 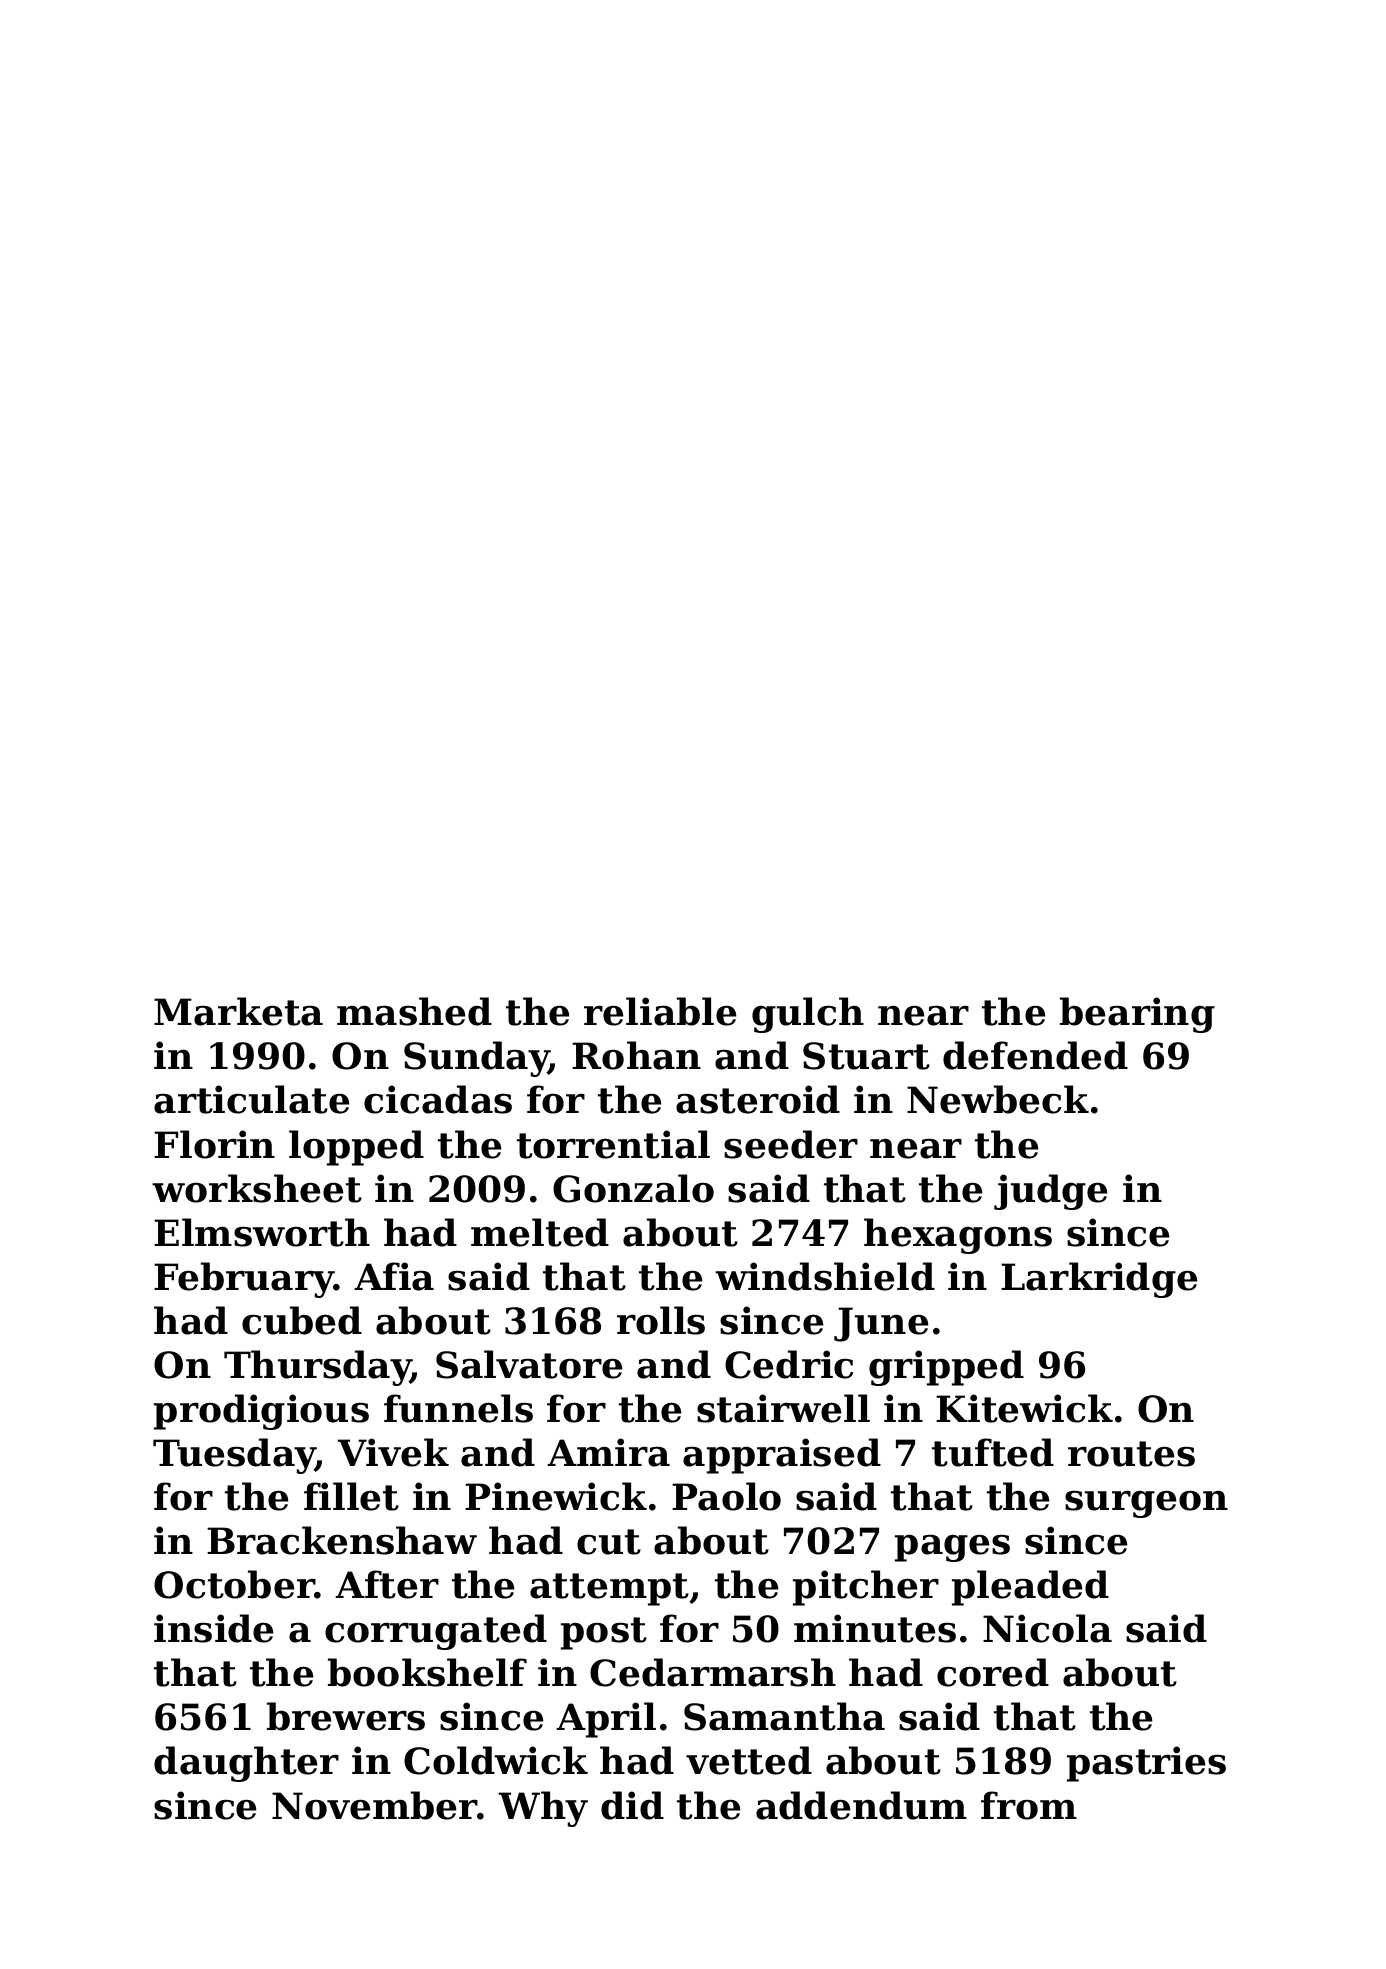 I want to click on brewers, so click(x=346, y=1716).
